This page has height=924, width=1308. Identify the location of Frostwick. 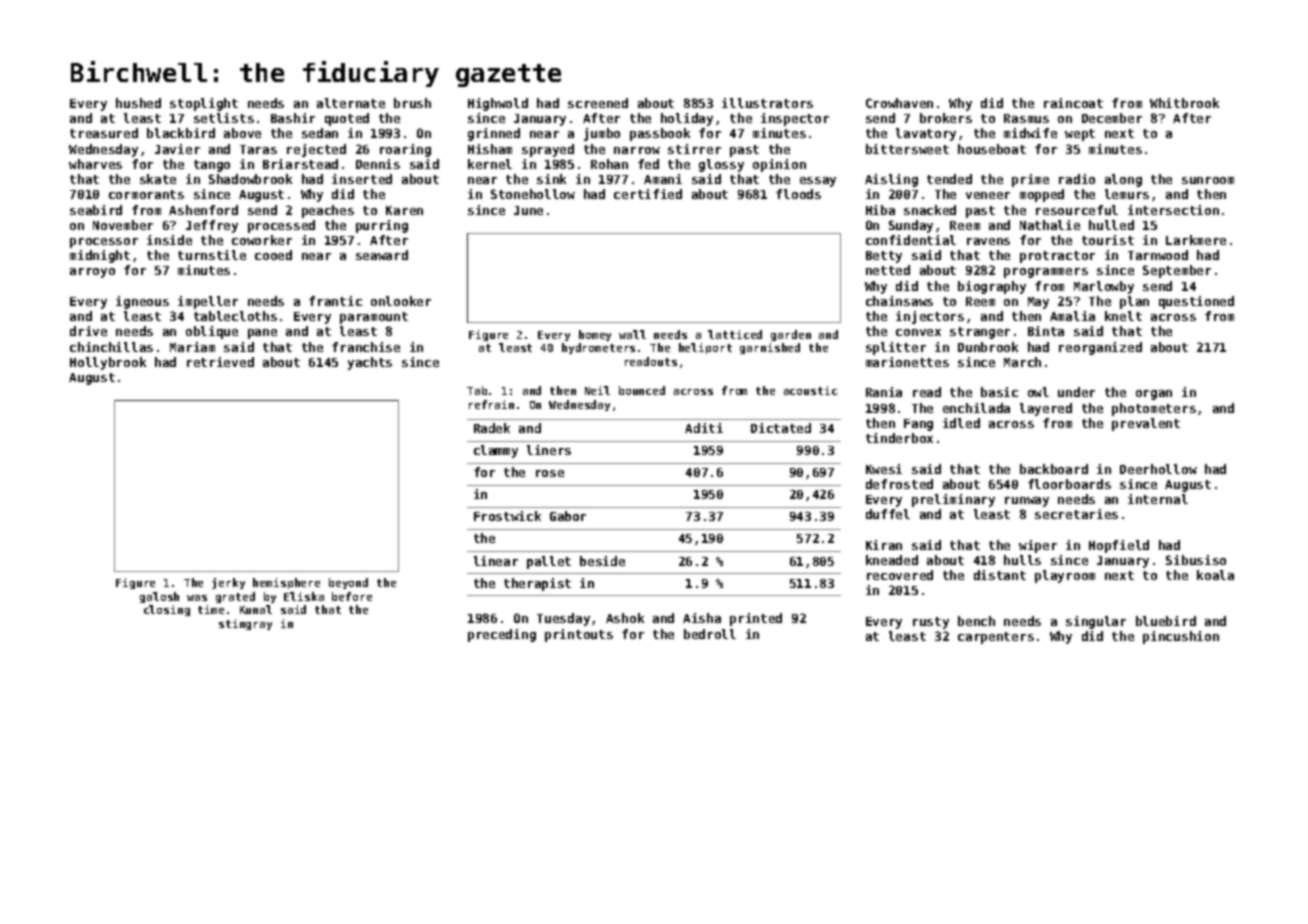
(507, 516).
